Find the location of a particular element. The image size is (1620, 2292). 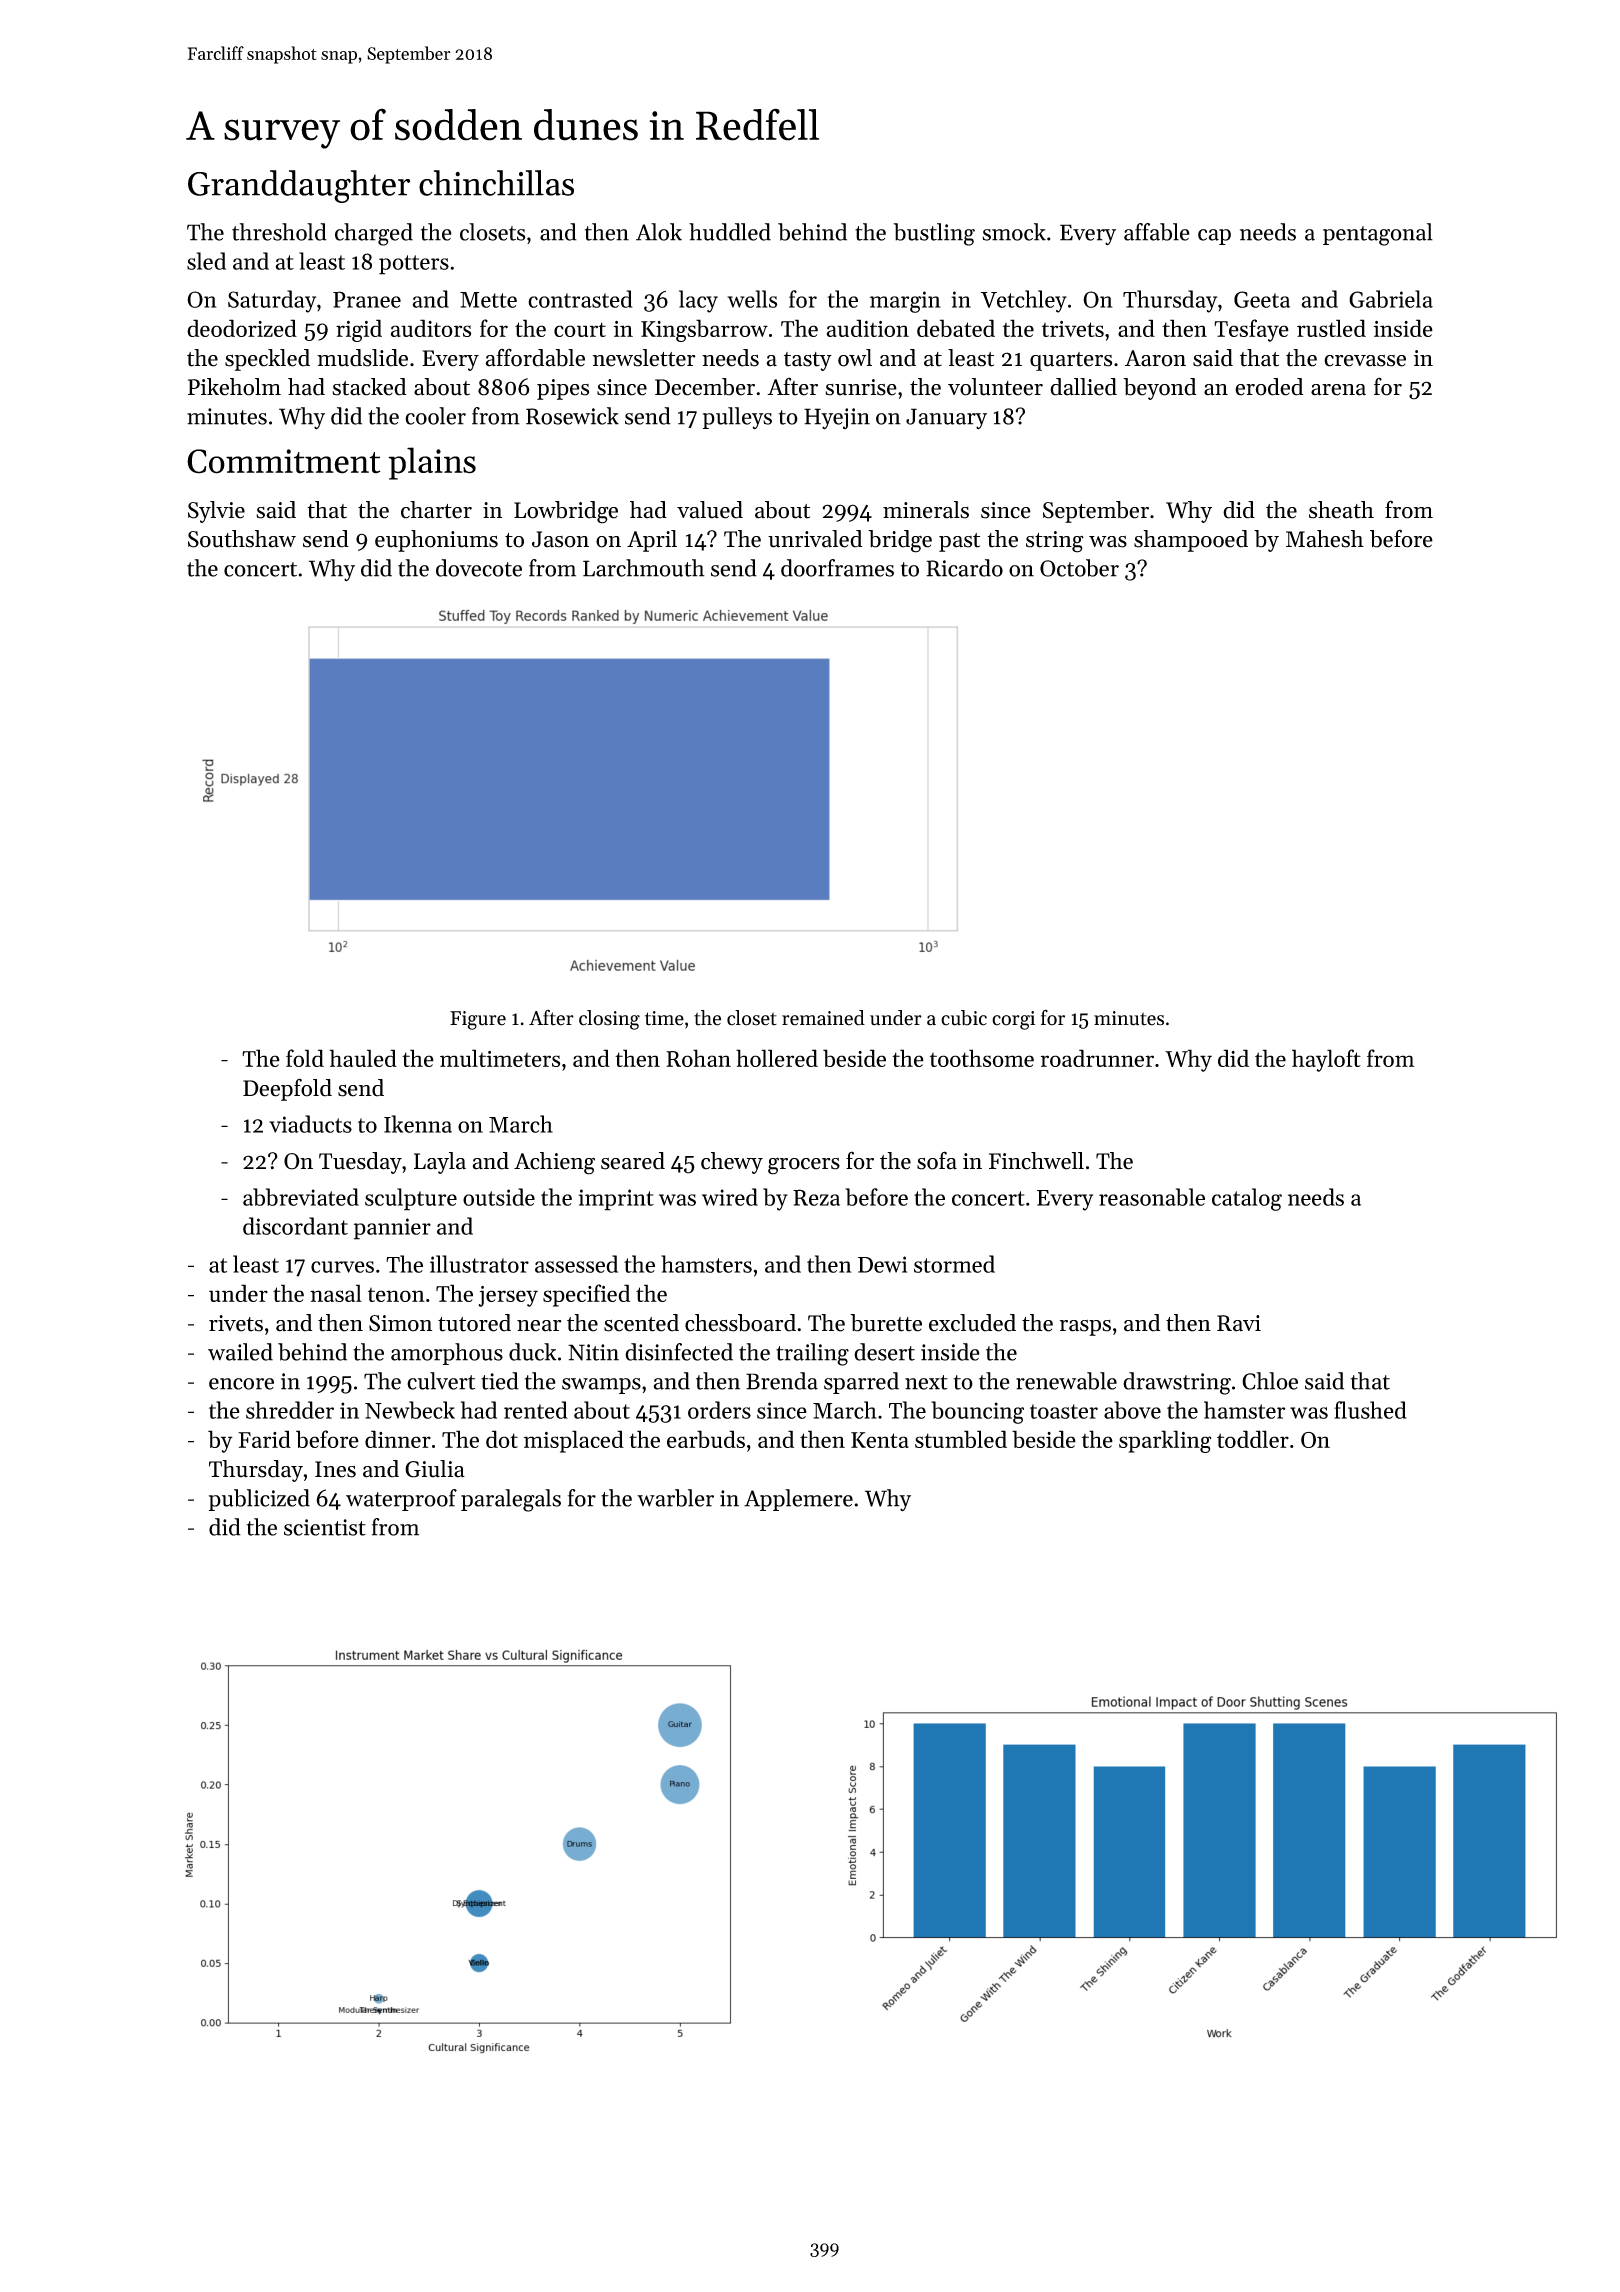

Achieng is located at coordinates (554, 1163).
